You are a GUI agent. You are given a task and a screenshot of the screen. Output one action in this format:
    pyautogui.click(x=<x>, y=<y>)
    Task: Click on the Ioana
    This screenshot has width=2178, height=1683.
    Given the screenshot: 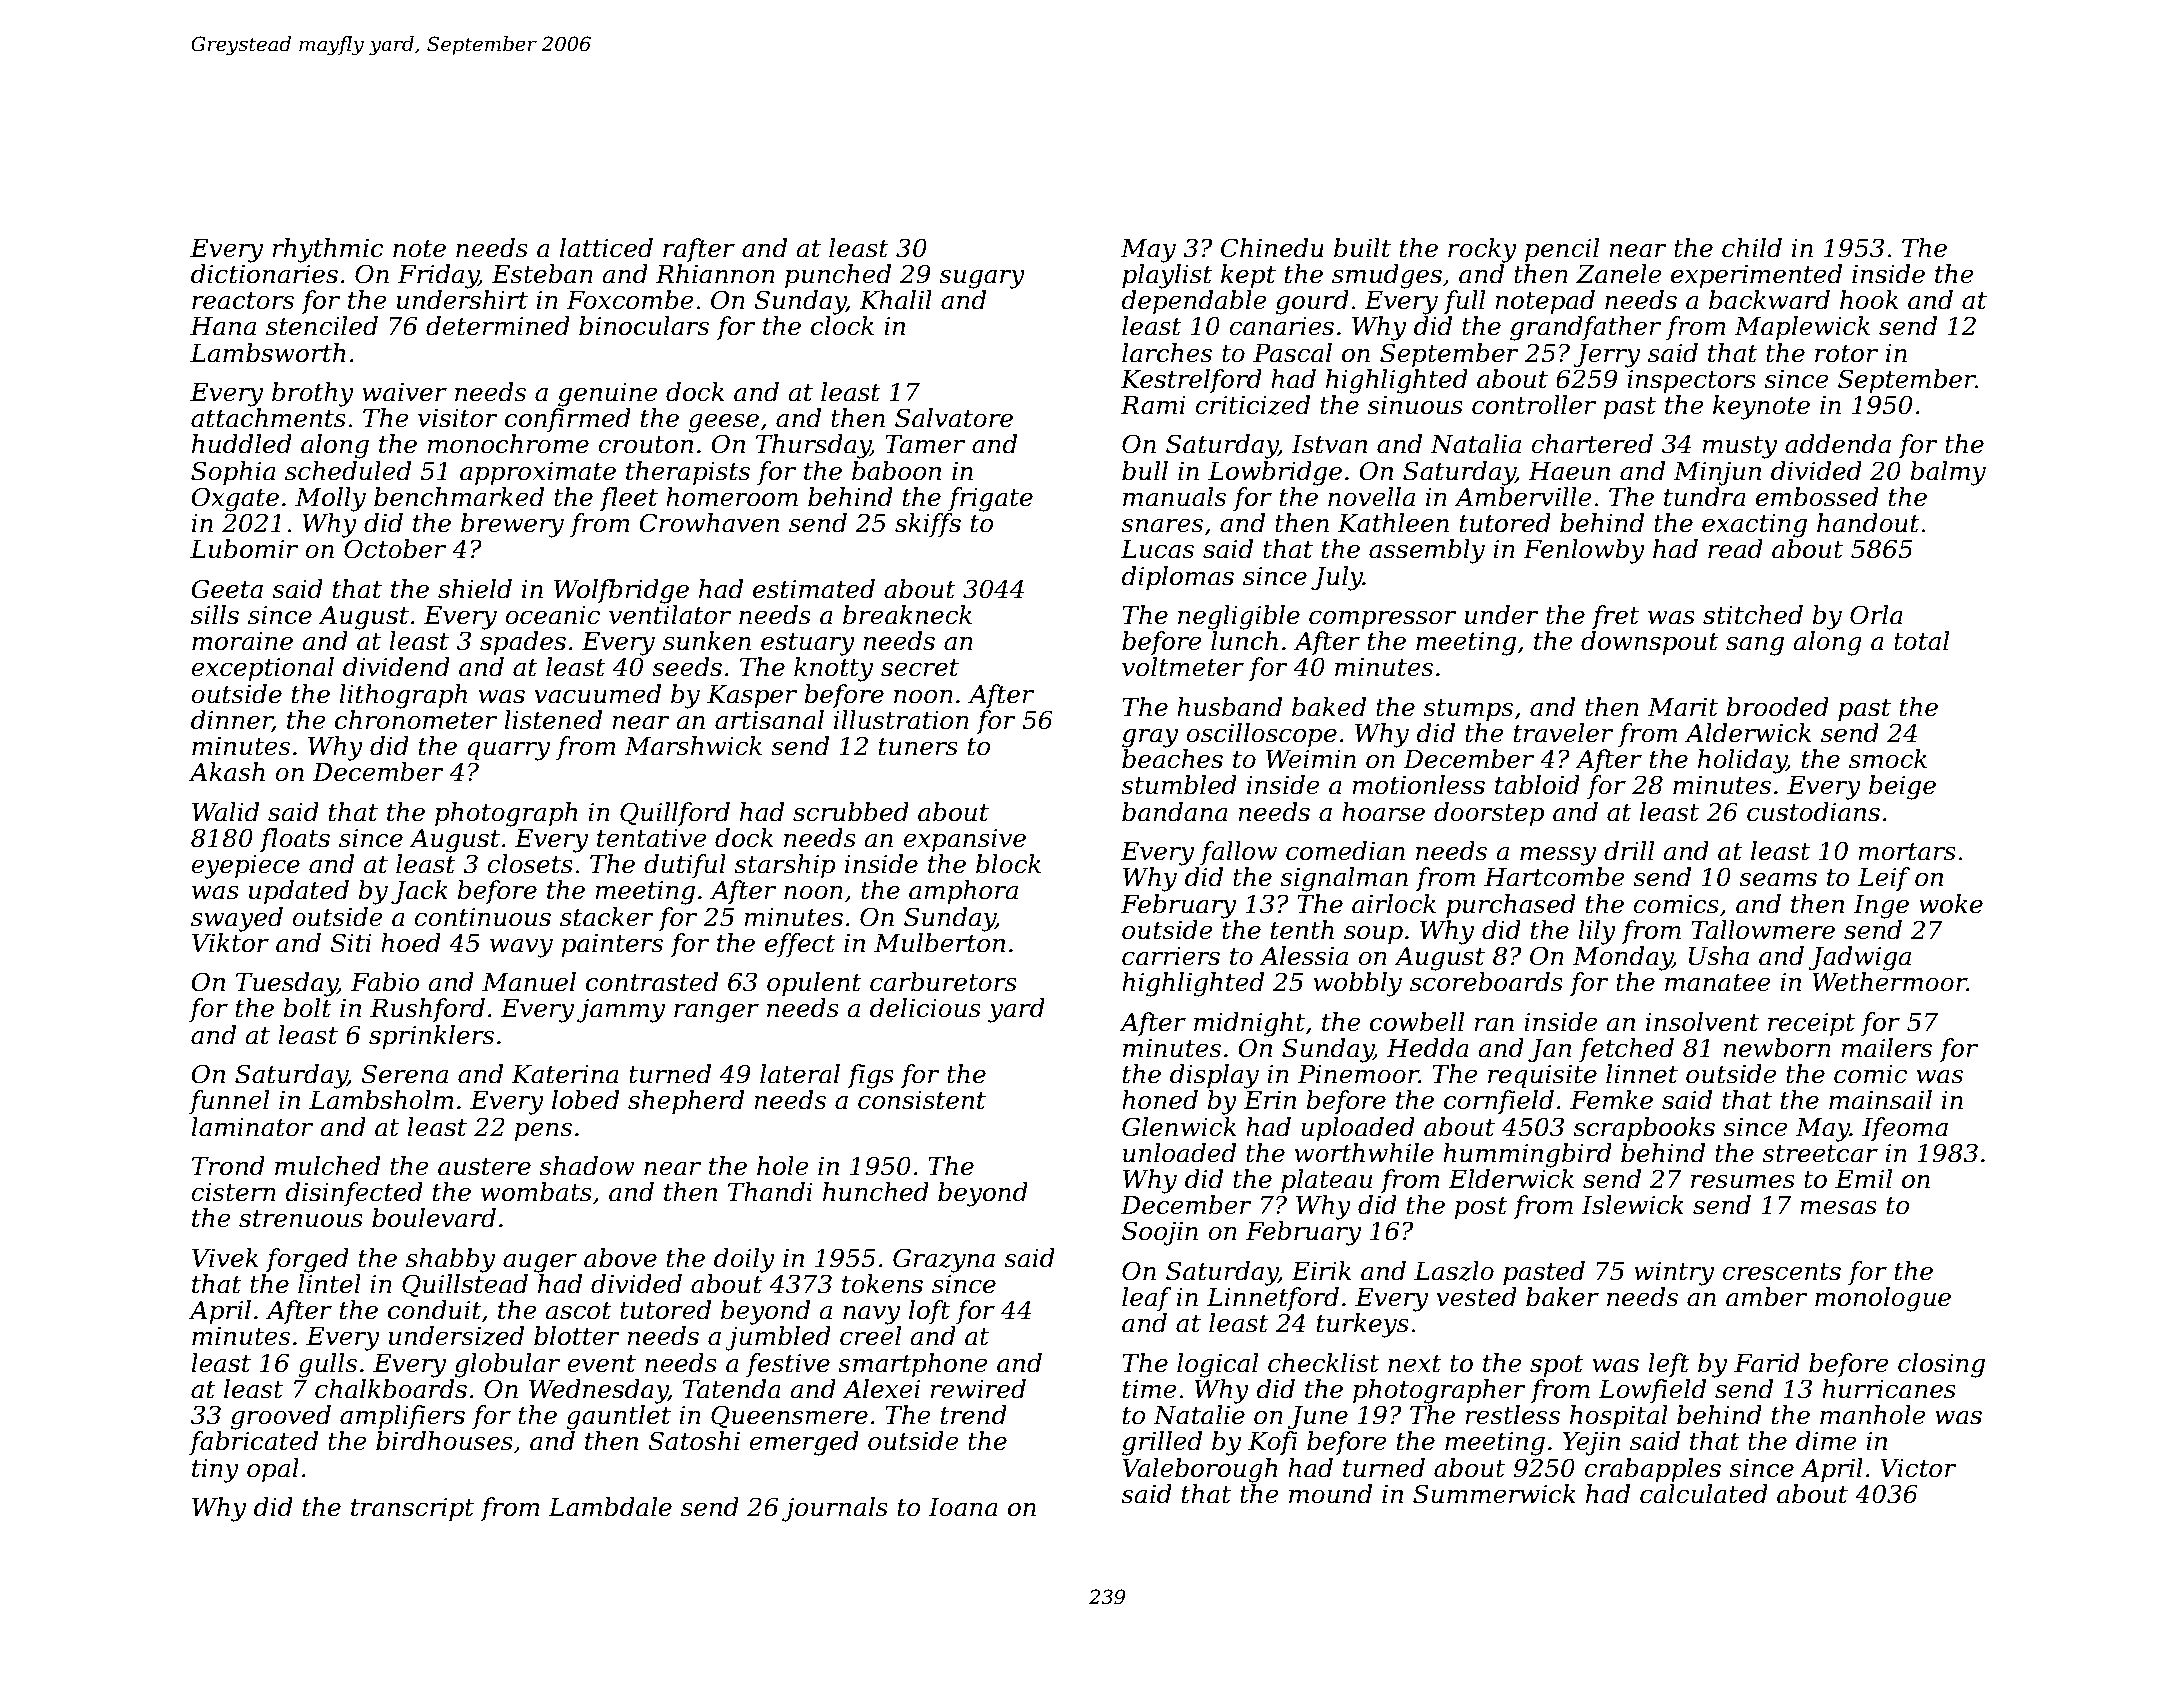 What is the action you would take?
    pyautogui.click(x=963, y=1507)
